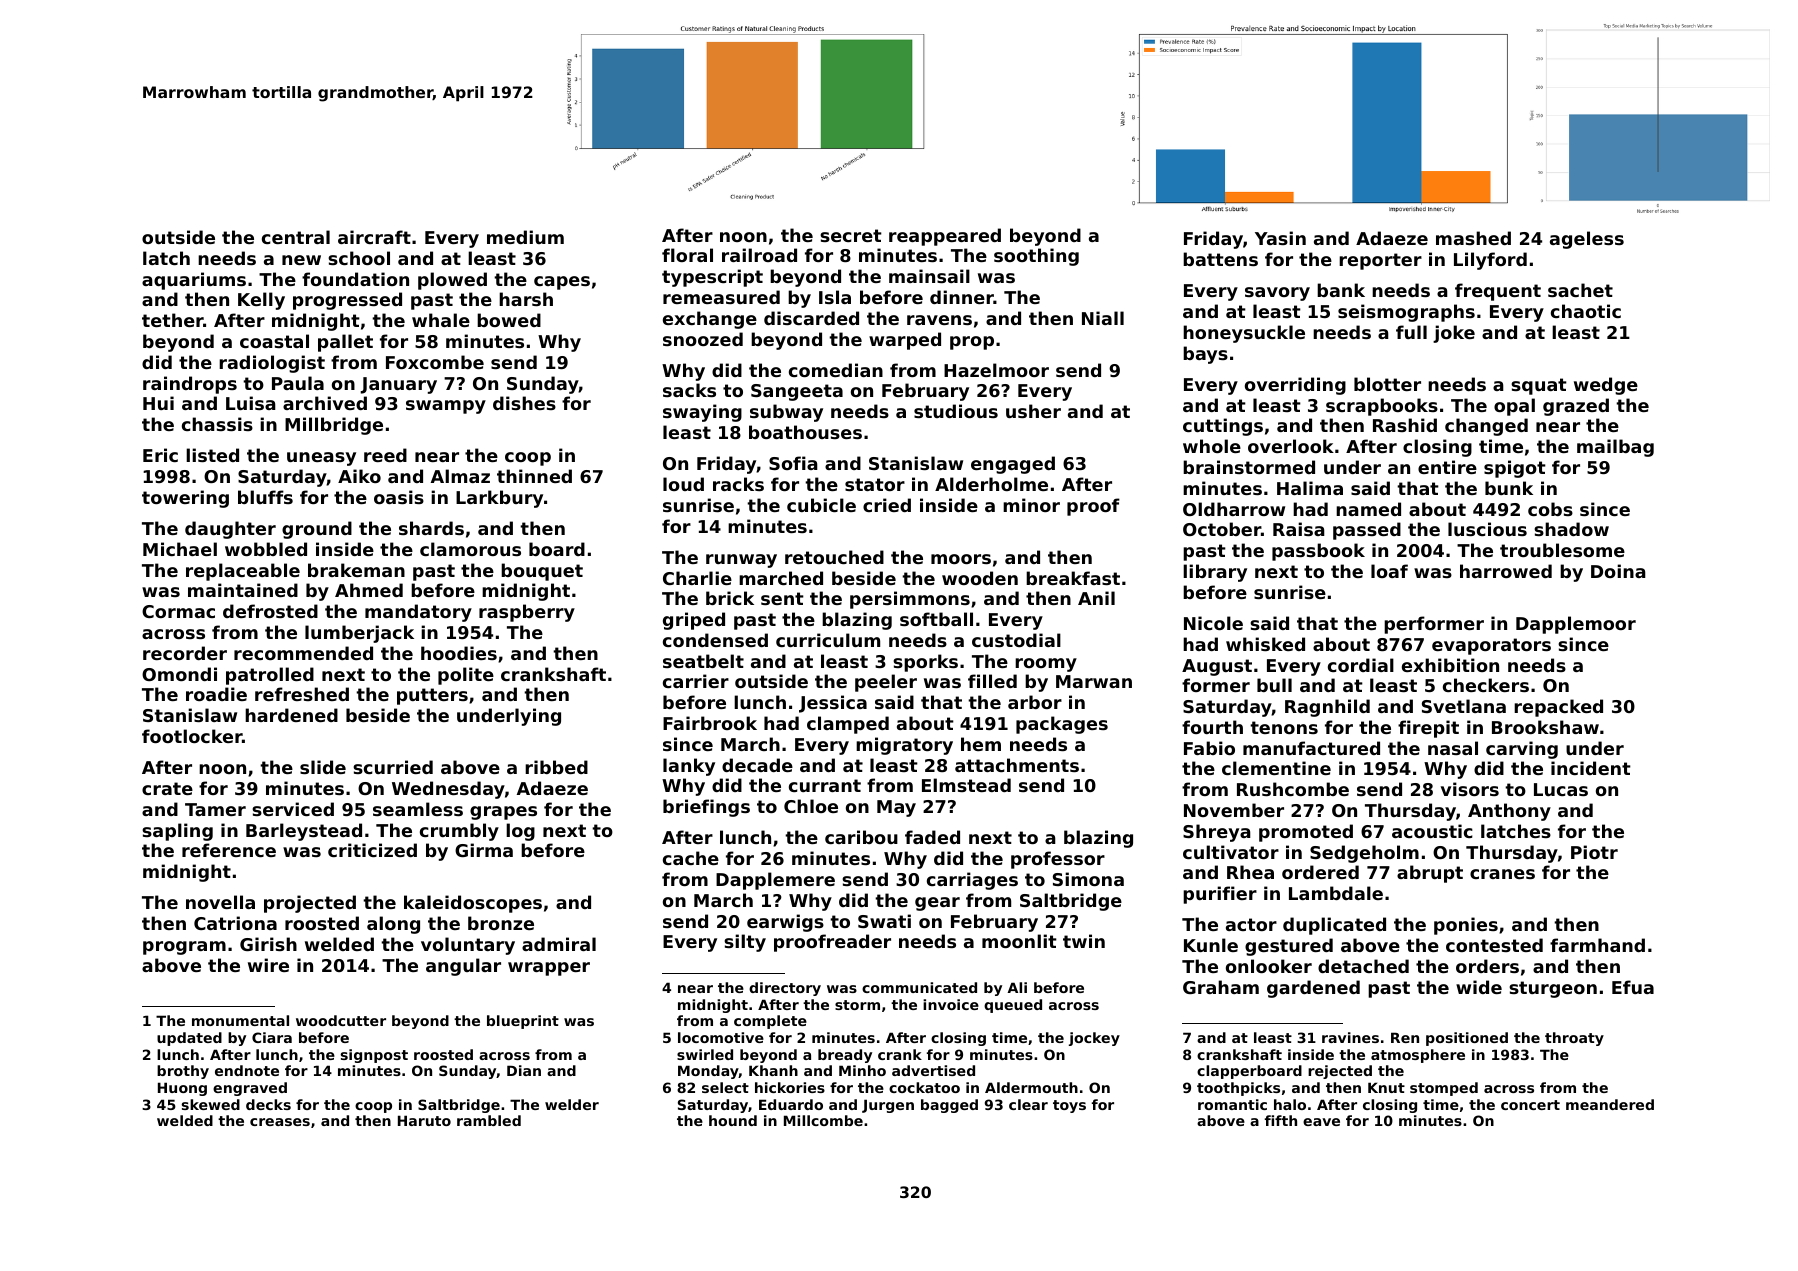 This image has height=1271, width=1798. What do you see at coordinates (185, 653) in the image?
I see `recorder` at bounding box center [185, 653].
